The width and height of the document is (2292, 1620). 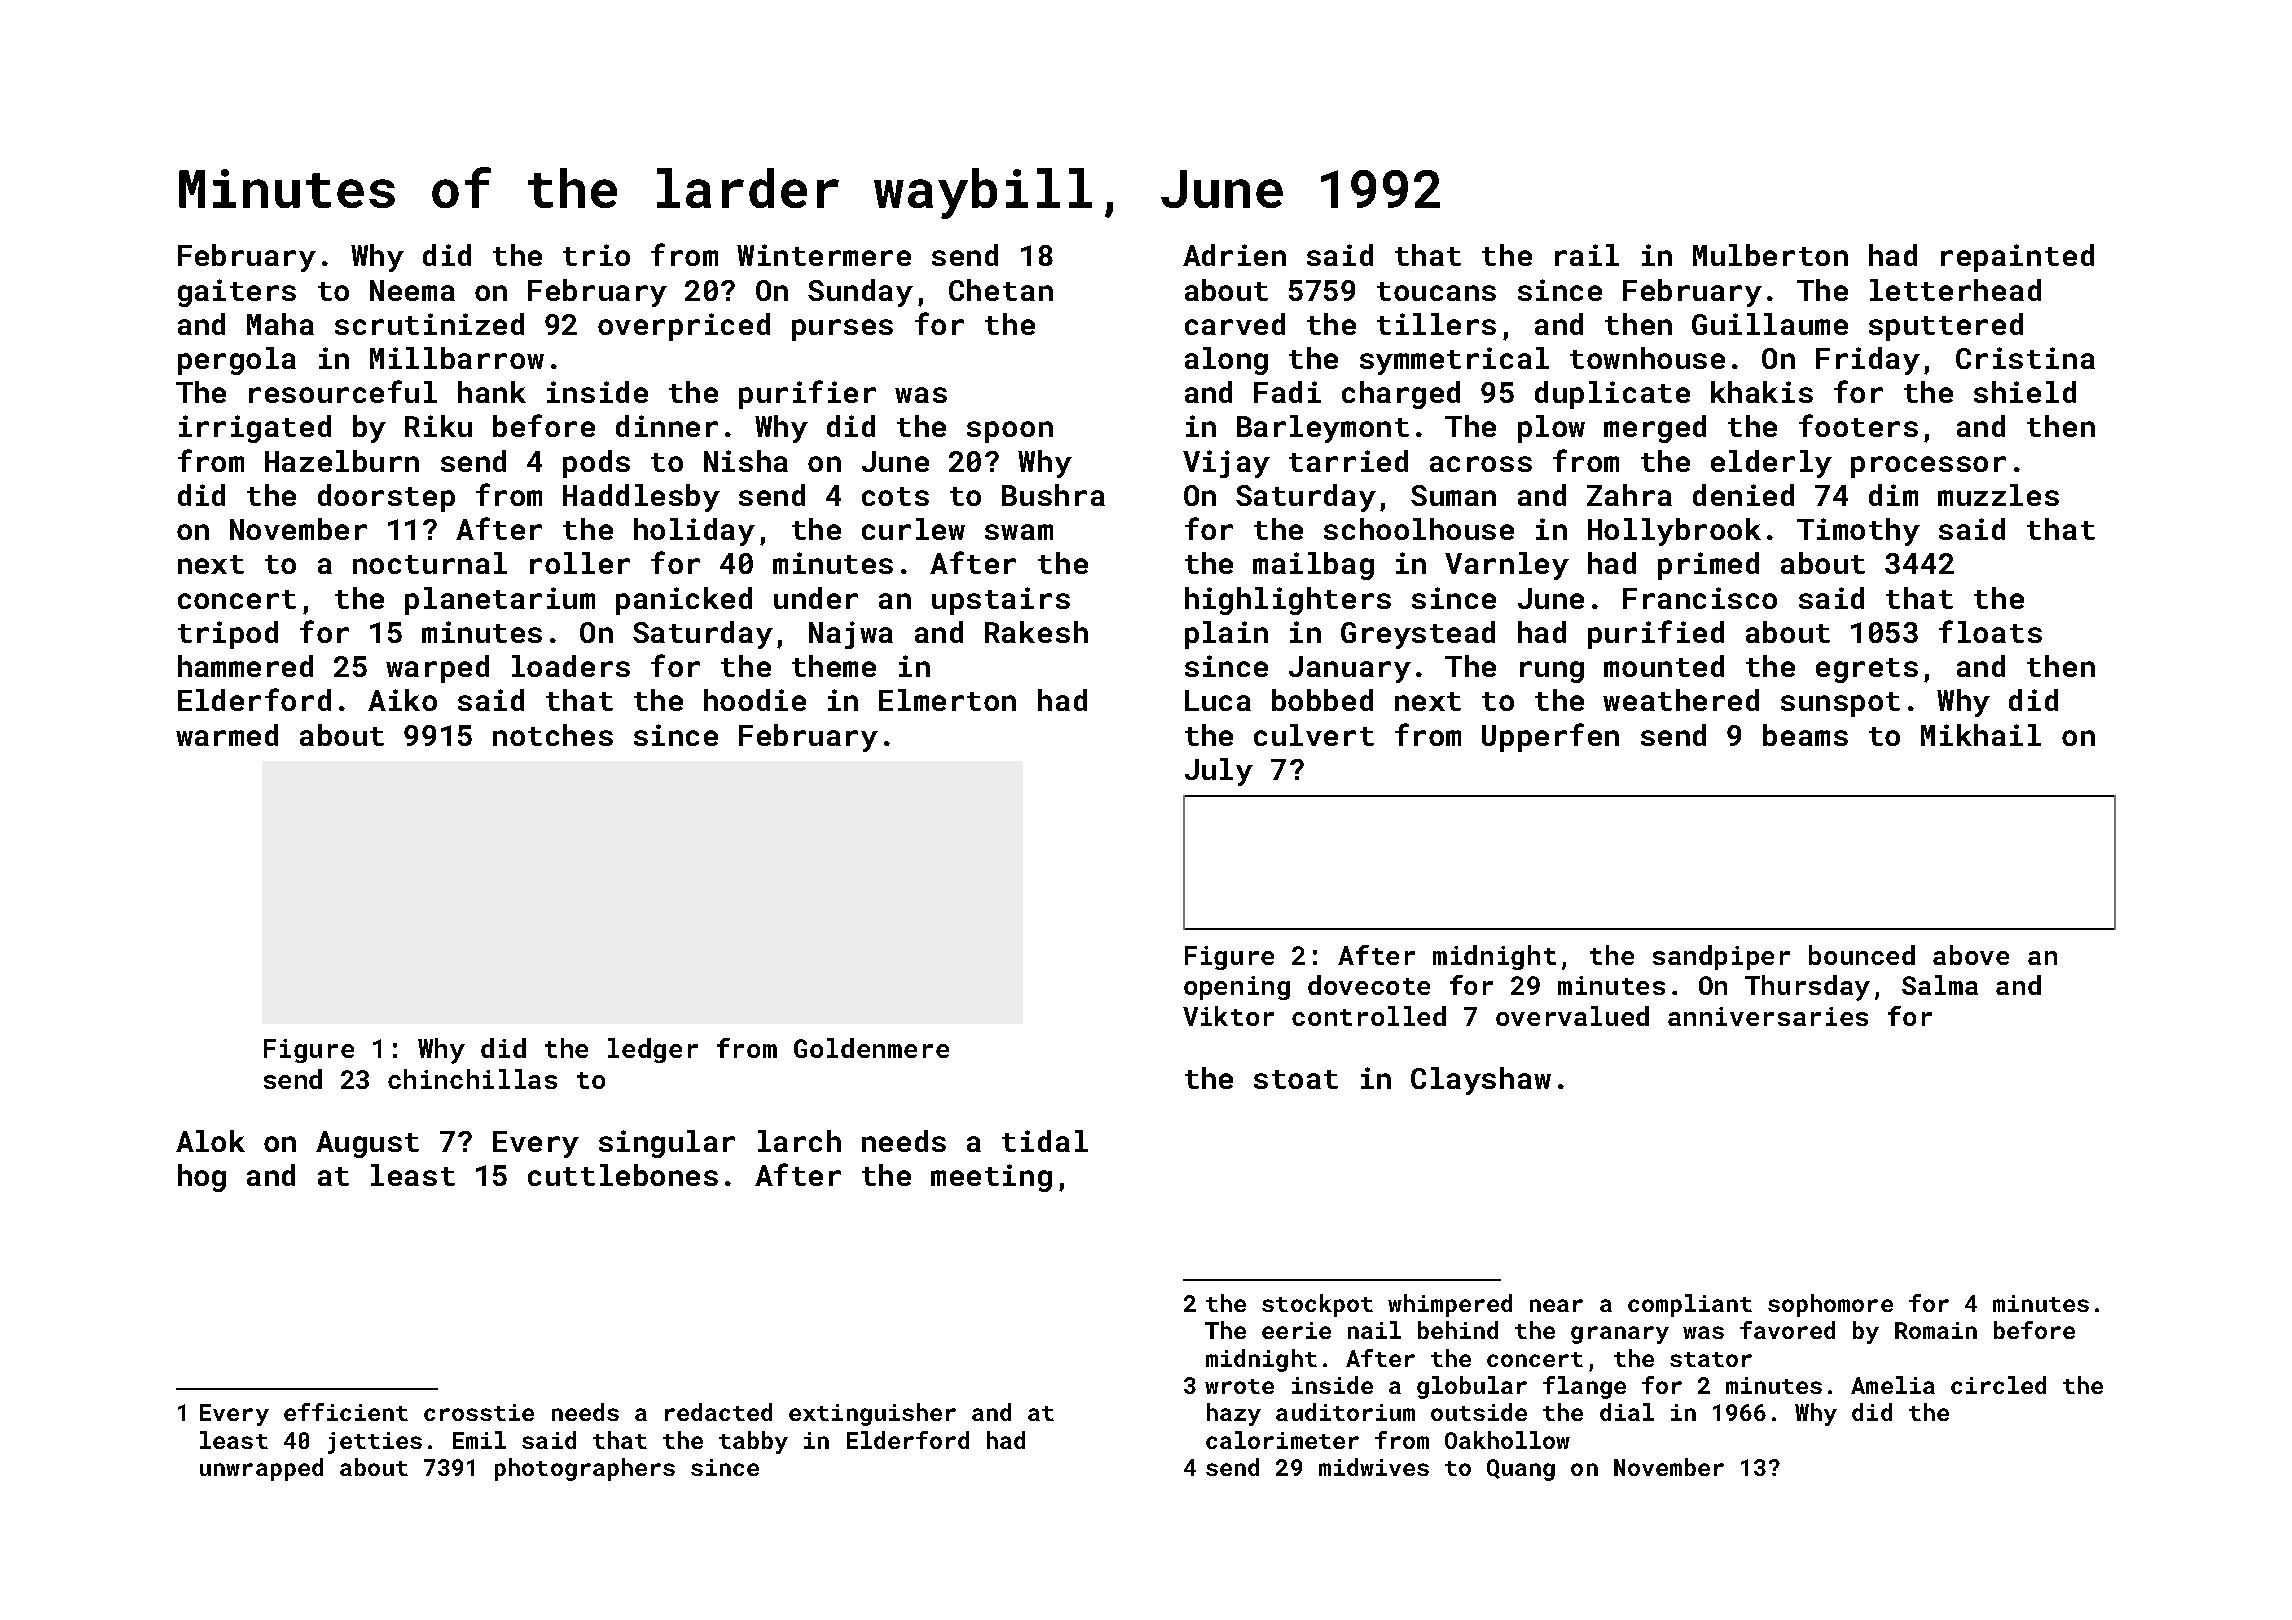 What do you see at coordinates (1807, 988) in the document?
I see `Thursday` at bounding box center [1807, 988].
